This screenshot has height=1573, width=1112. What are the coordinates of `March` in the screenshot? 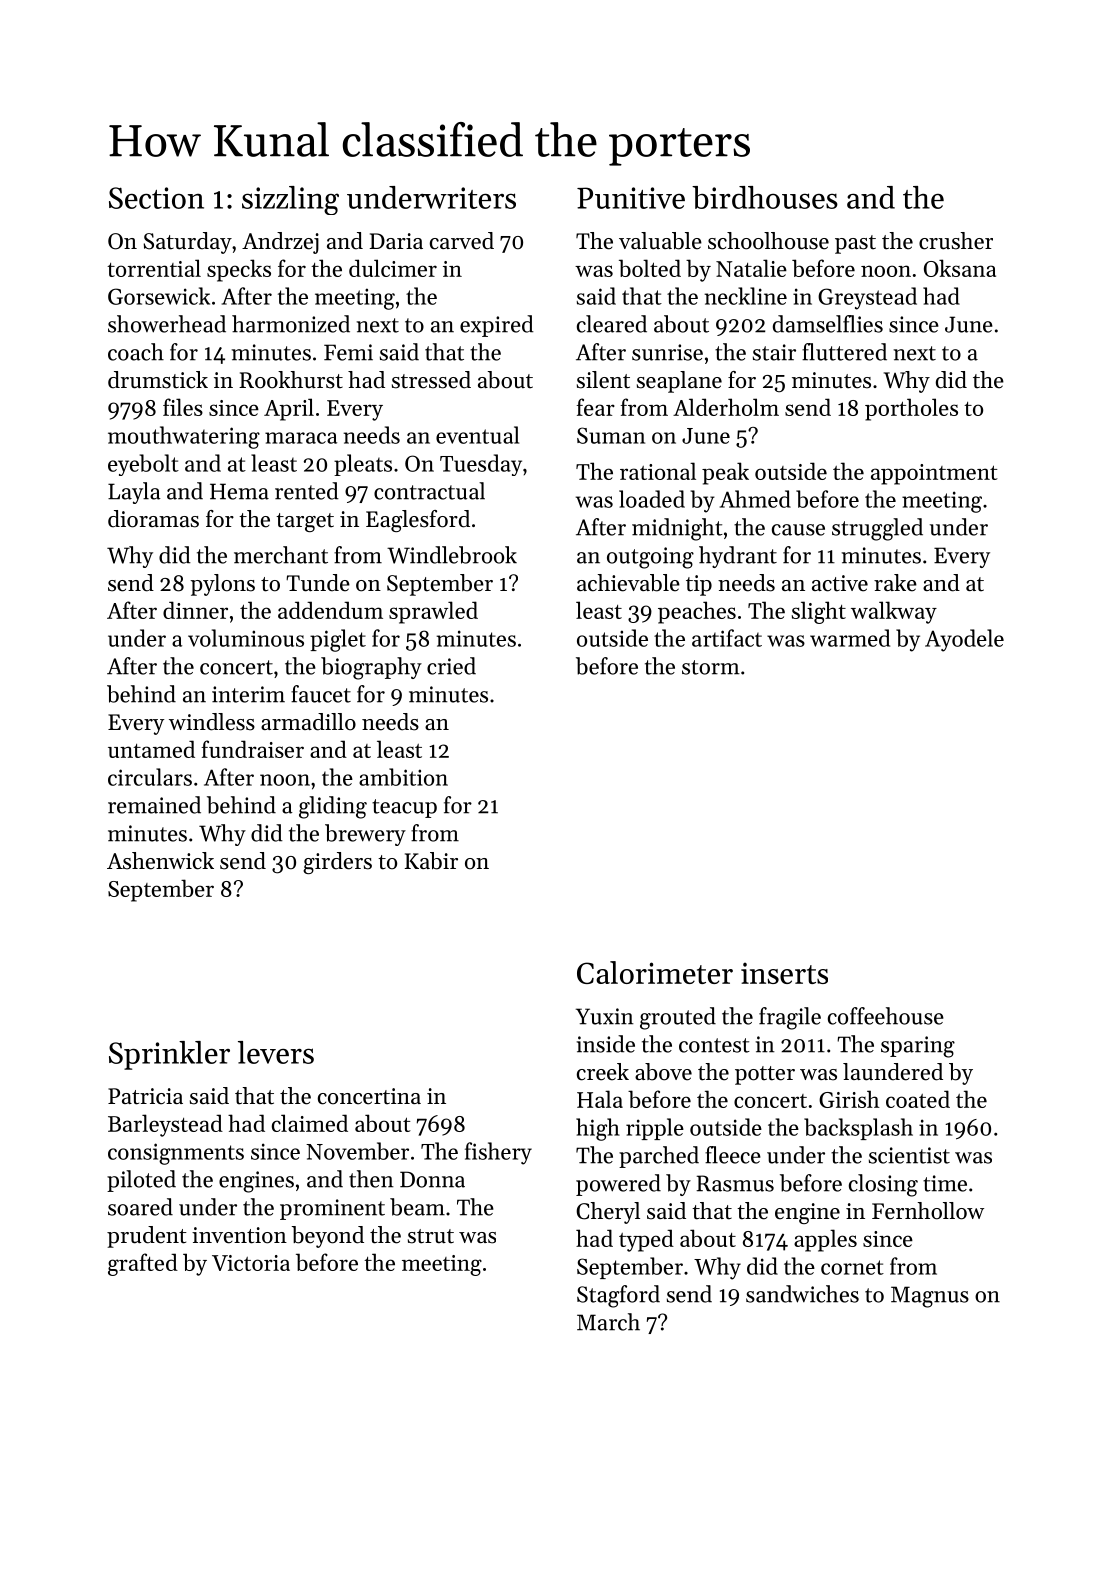 It's located at (608, 1322).
